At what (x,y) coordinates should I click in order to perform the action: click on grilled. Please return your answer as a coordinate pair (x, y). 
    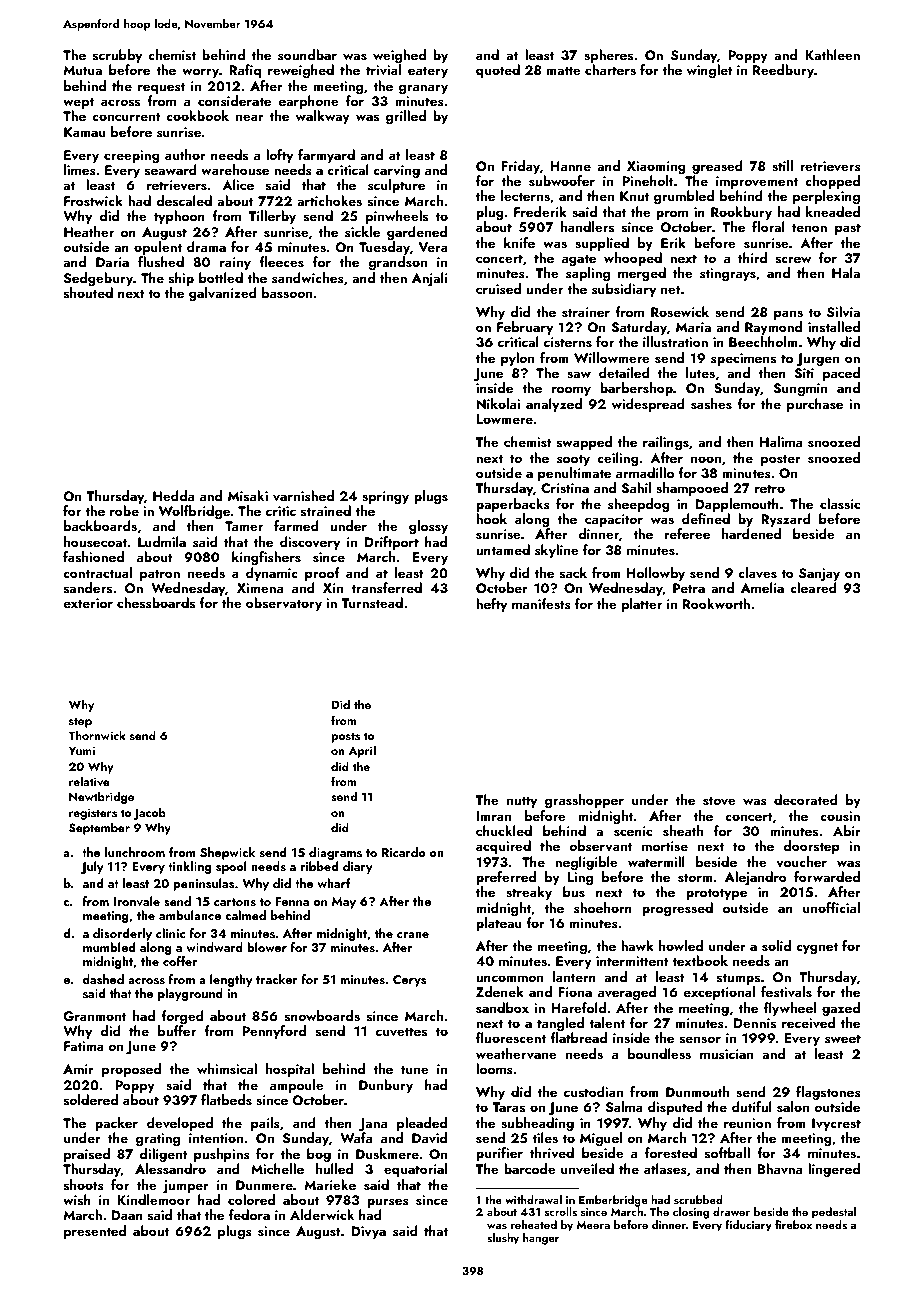
    Looking at the image, I should click on (406, 117).
